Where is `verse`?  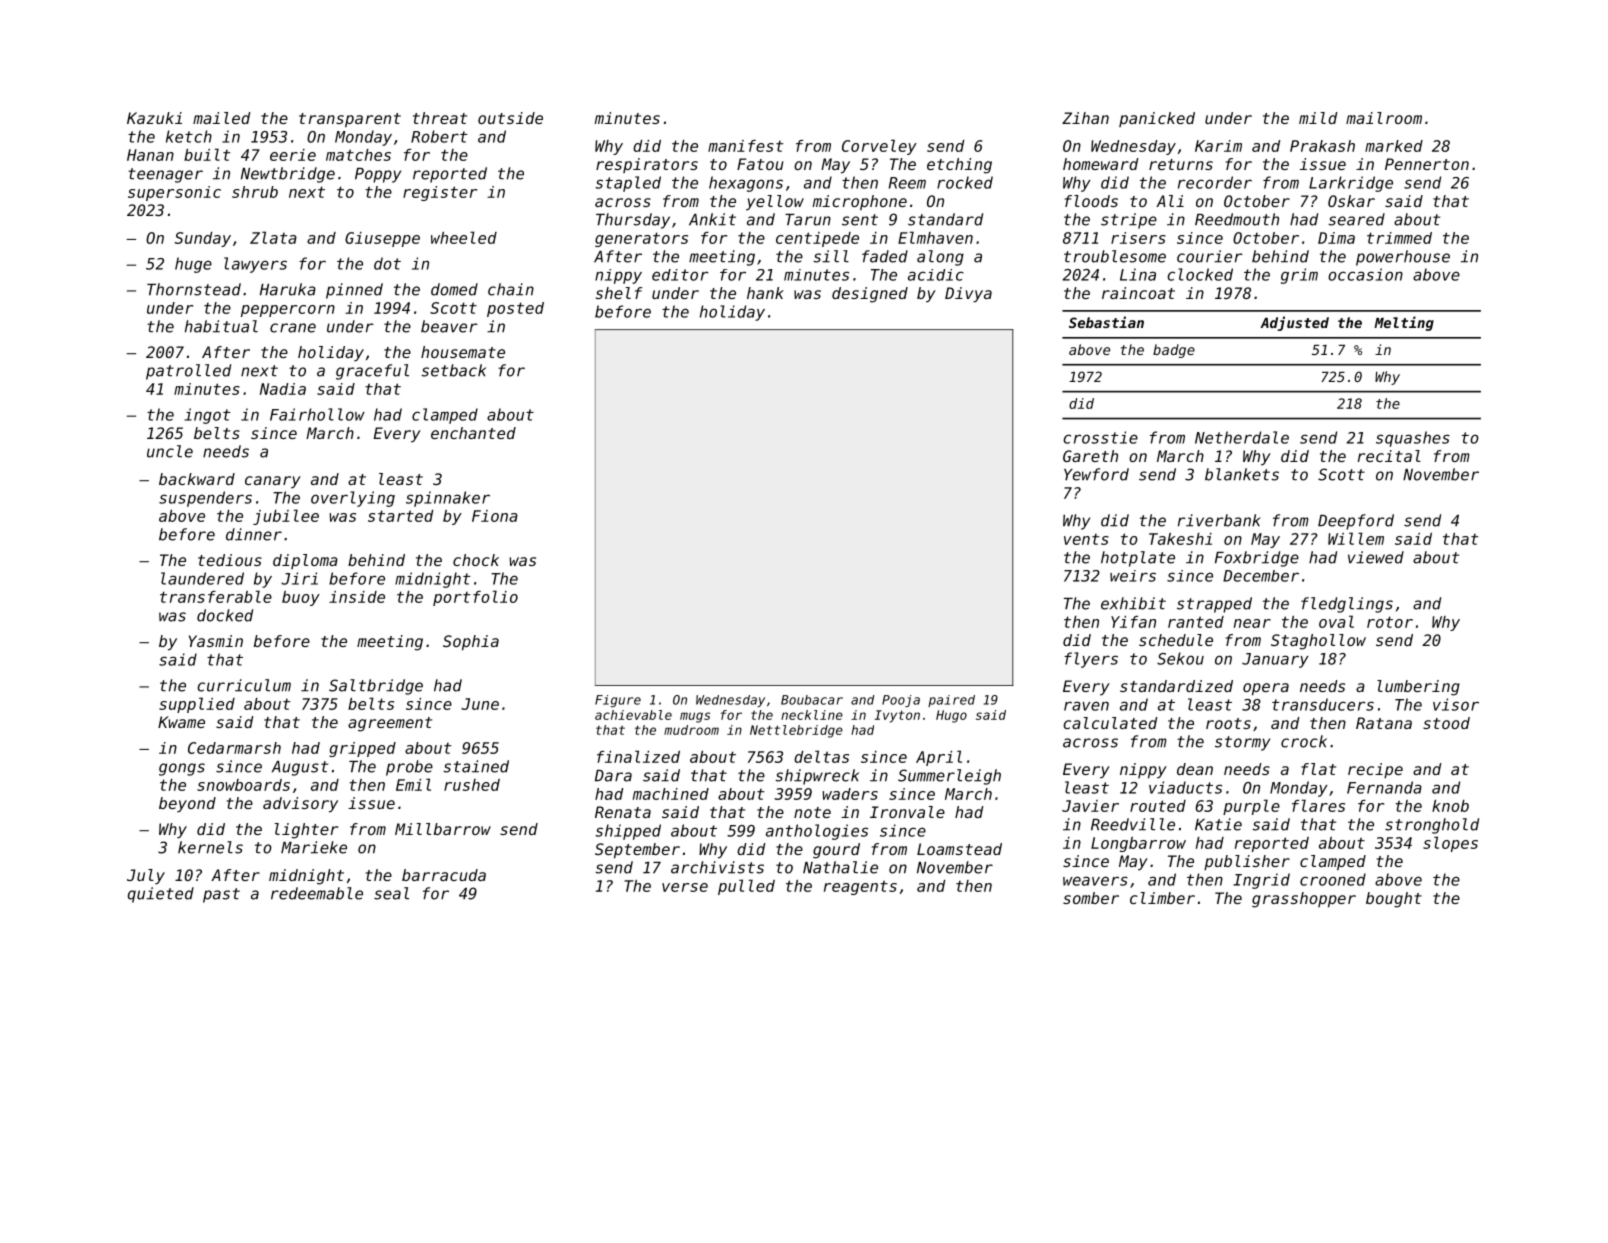 verse is located at coordinates (685, 887).
